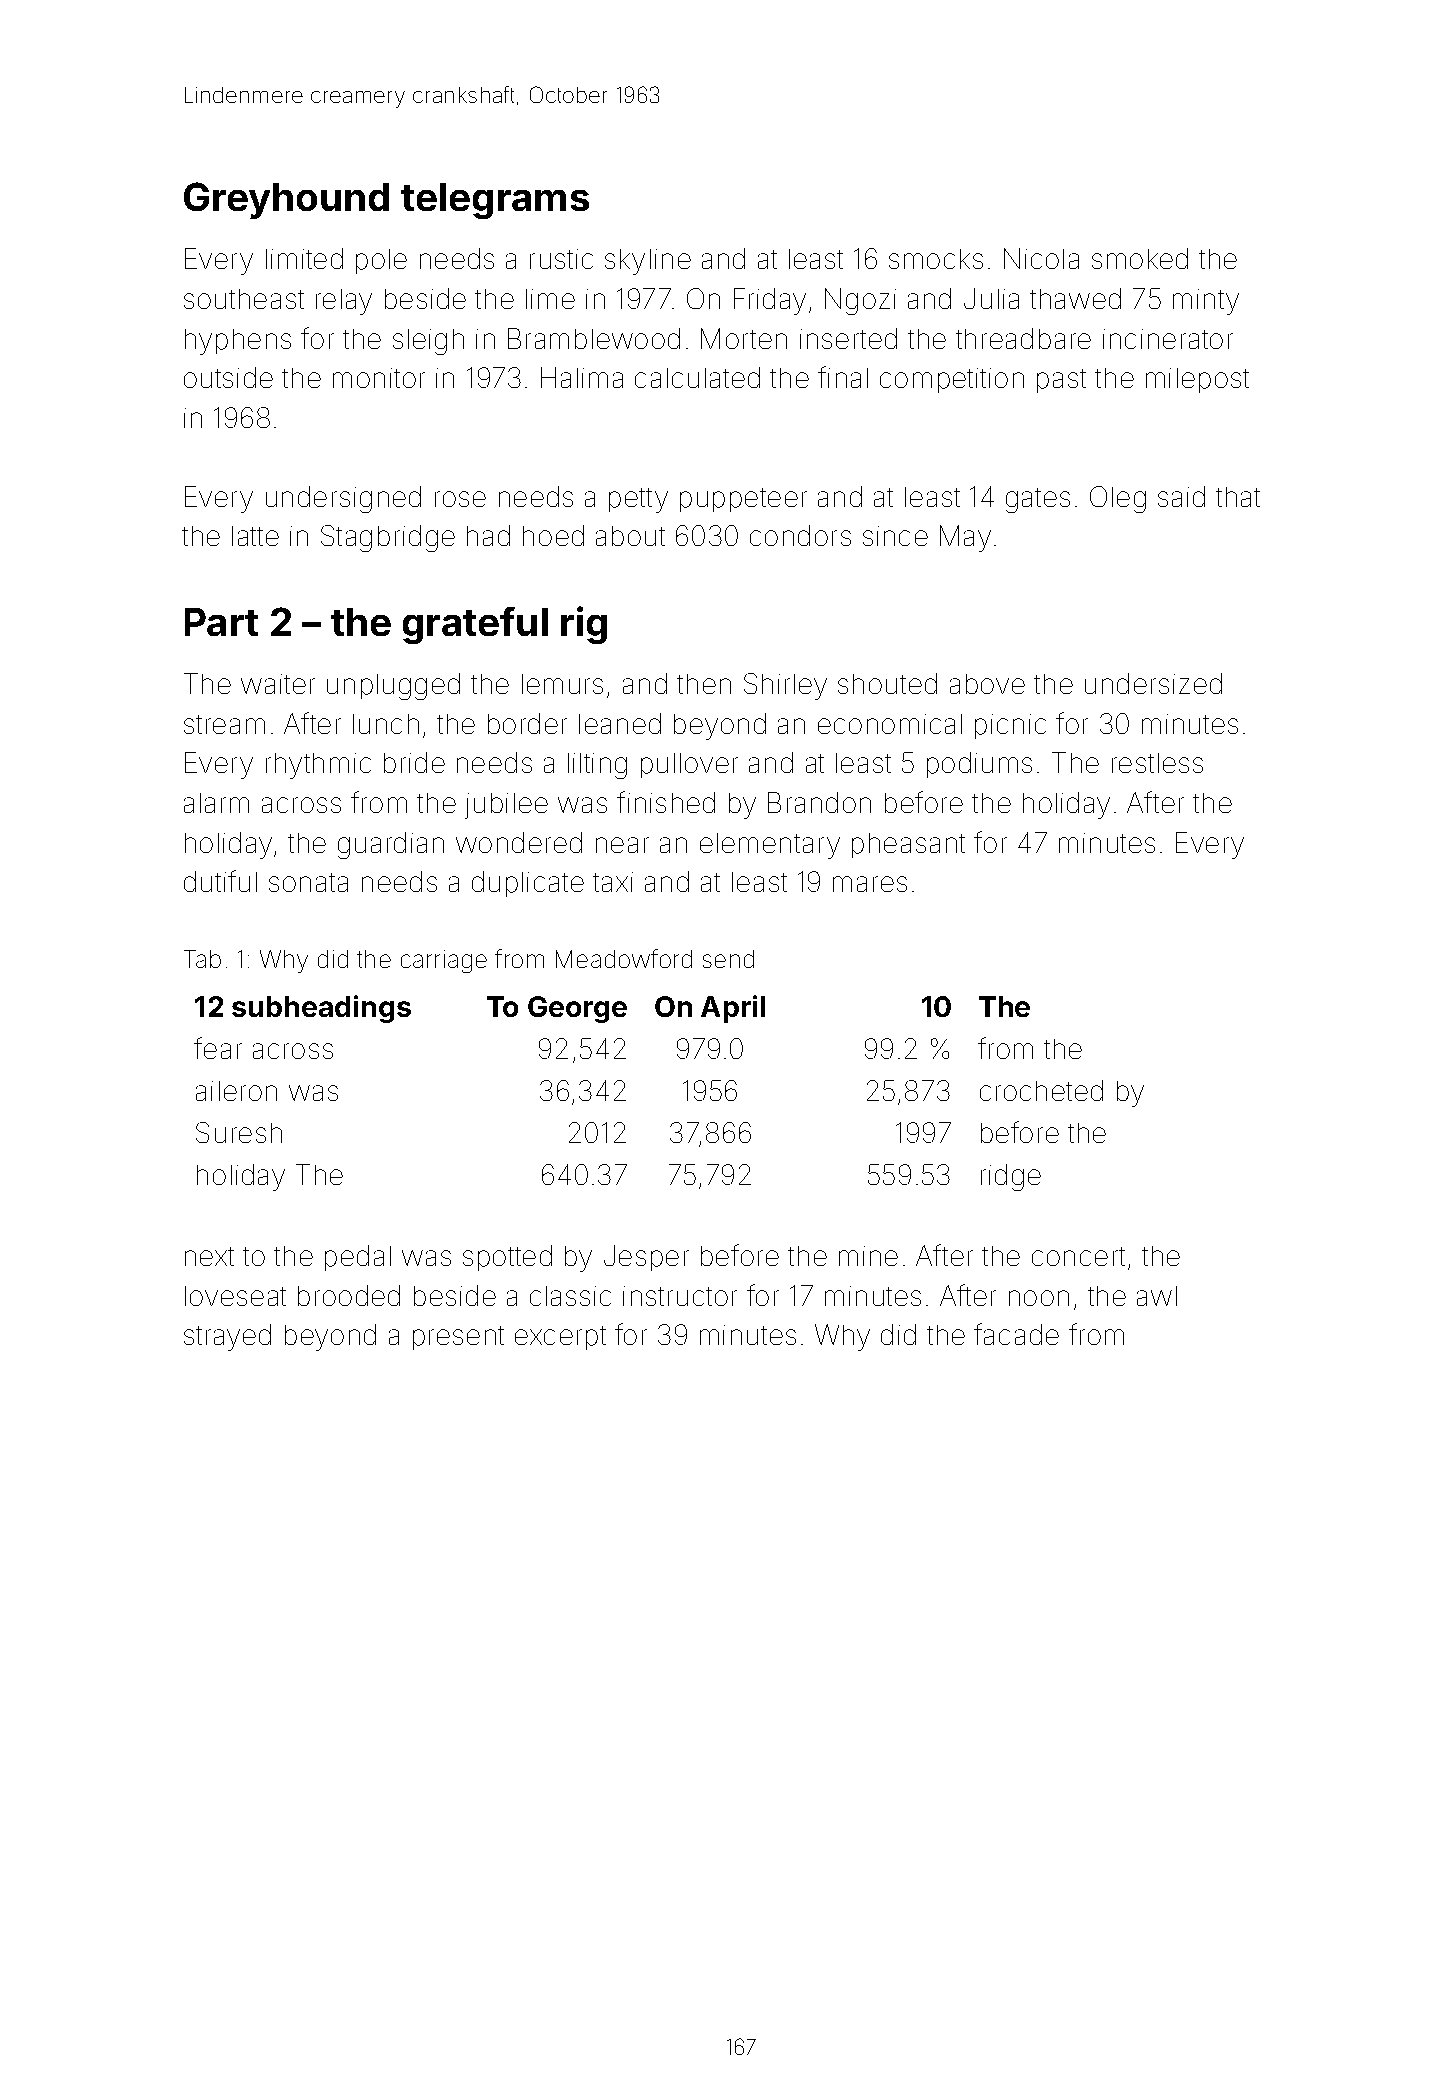  I want to click on puppeteer, so click(743, 500).
